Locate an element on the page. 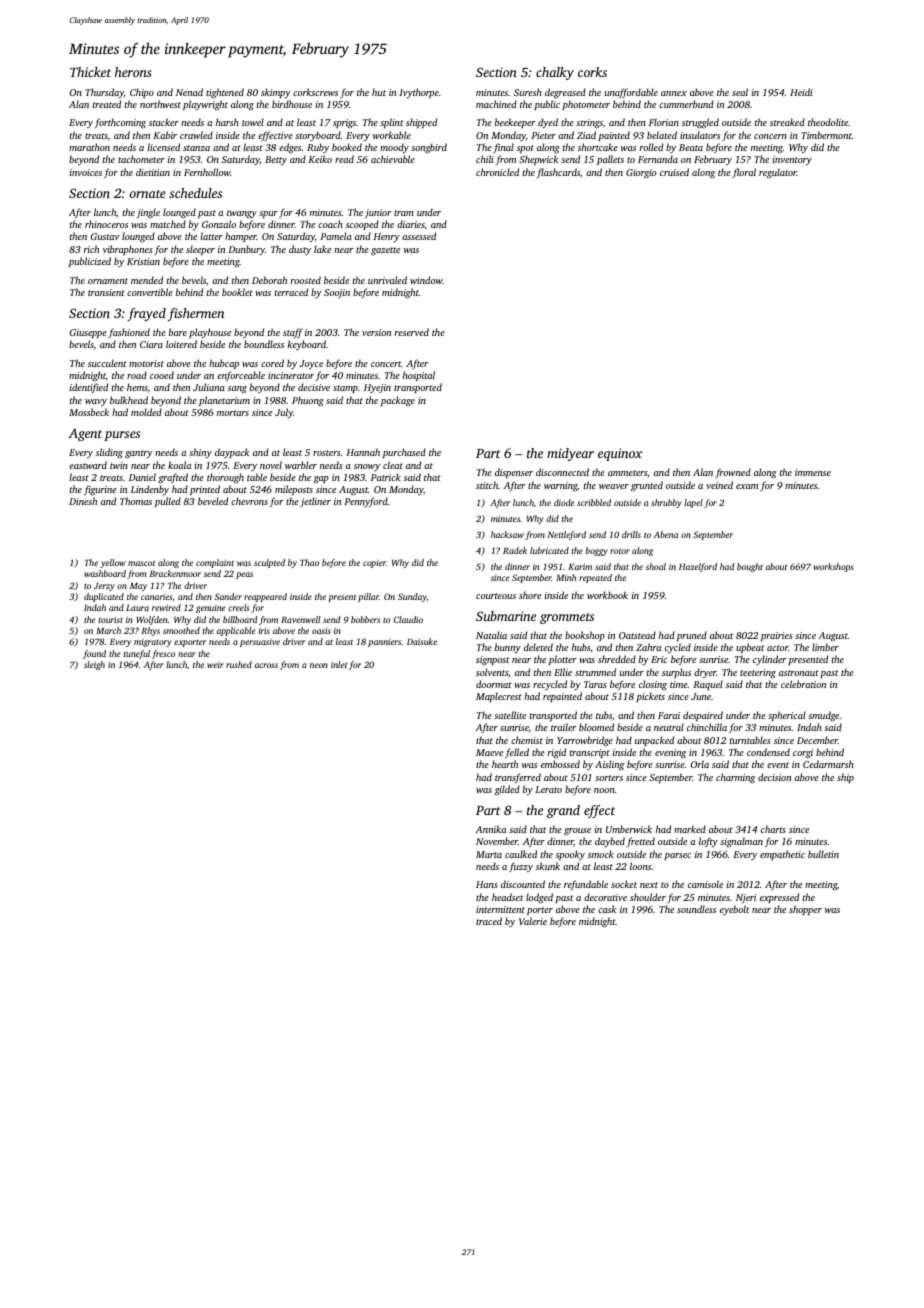  pillar is located at coordinates (368, 597).
